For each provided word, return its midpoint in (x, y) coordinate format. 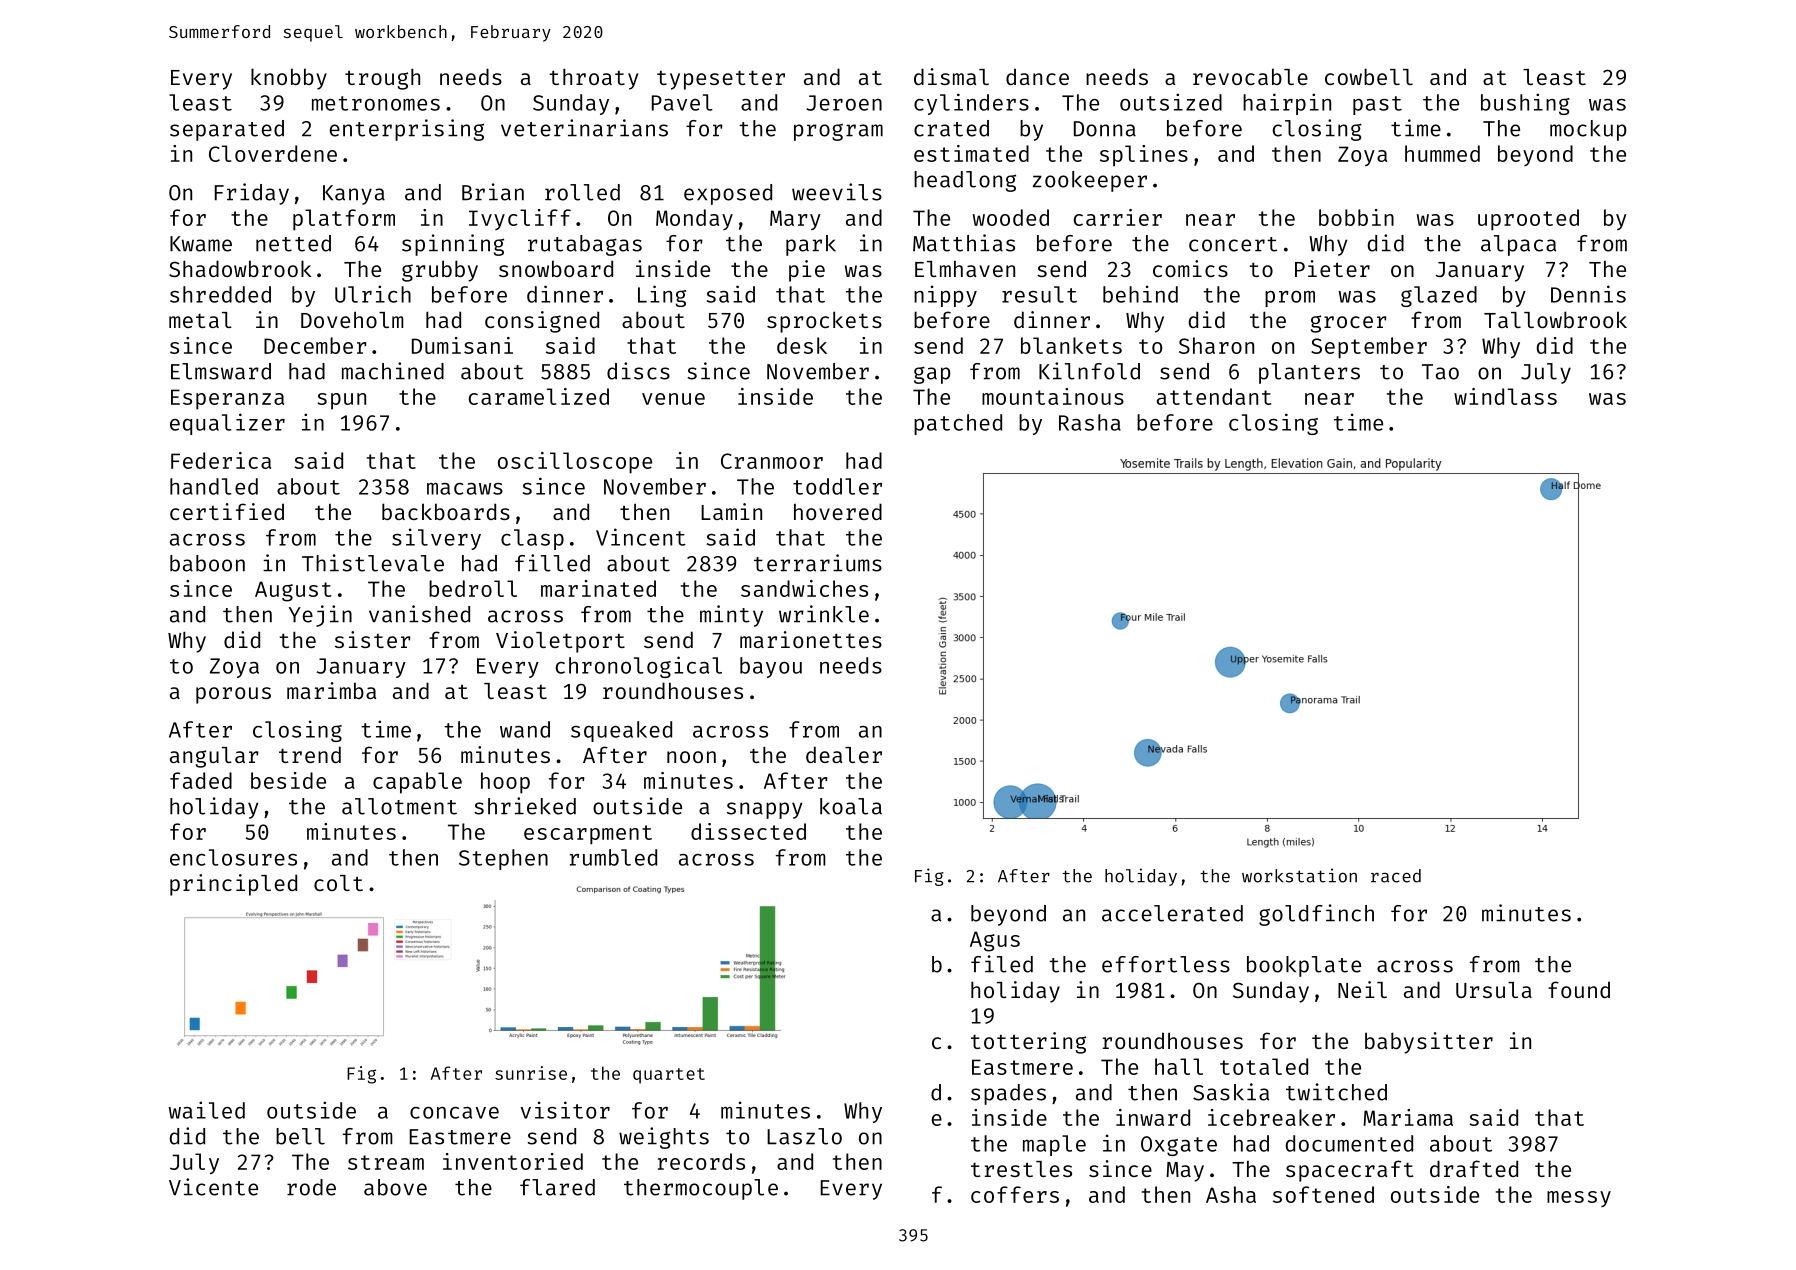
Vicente (213, 1187)
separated (227, 130)
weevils (837, 192)
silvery (436, 539)
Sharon (1216, 345)
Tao (1440, 372)
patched (958, 424)
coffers (1015, 1194)
